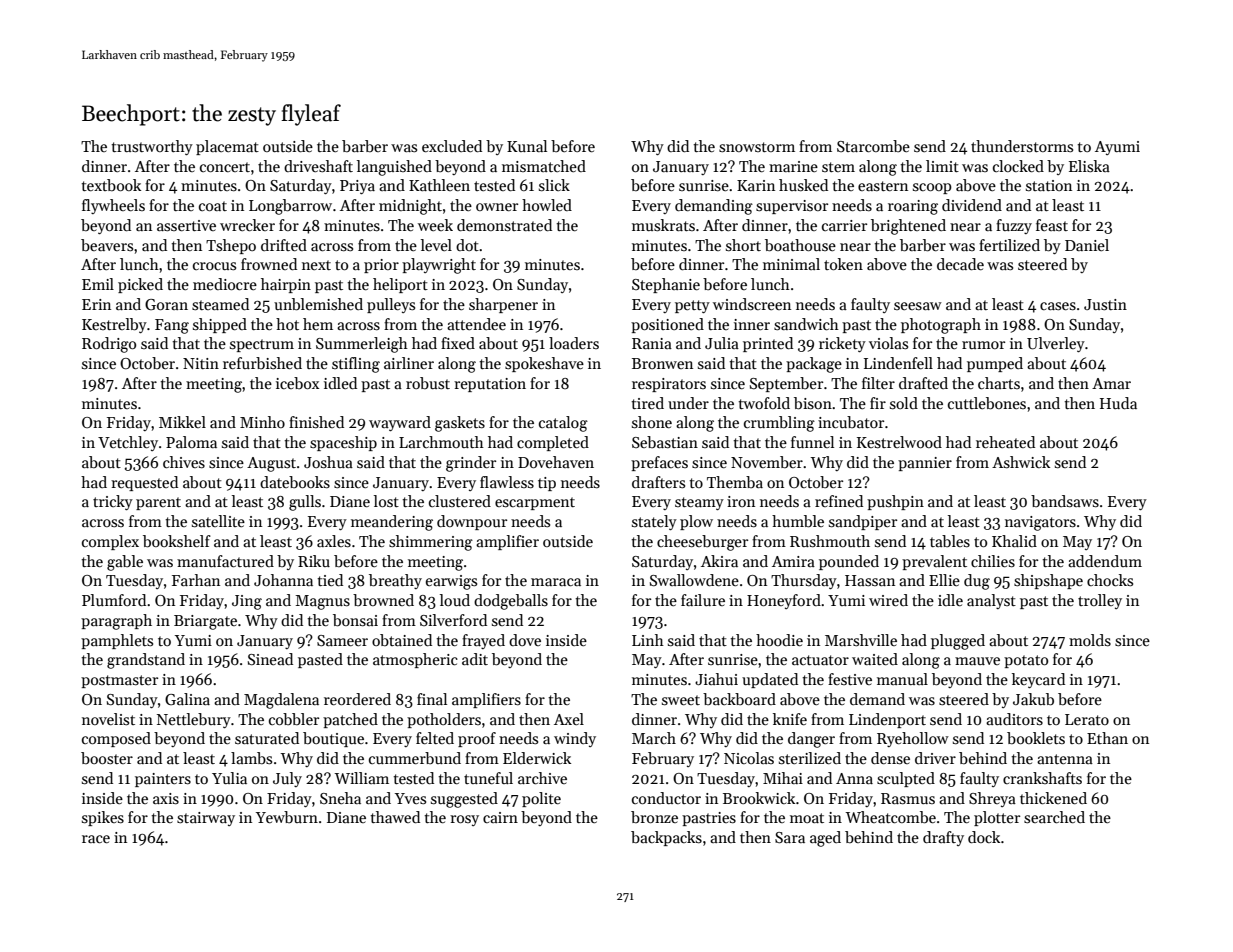  Describe the element at coordinates (220, 325) in the image. I see `shipped` at that location.
